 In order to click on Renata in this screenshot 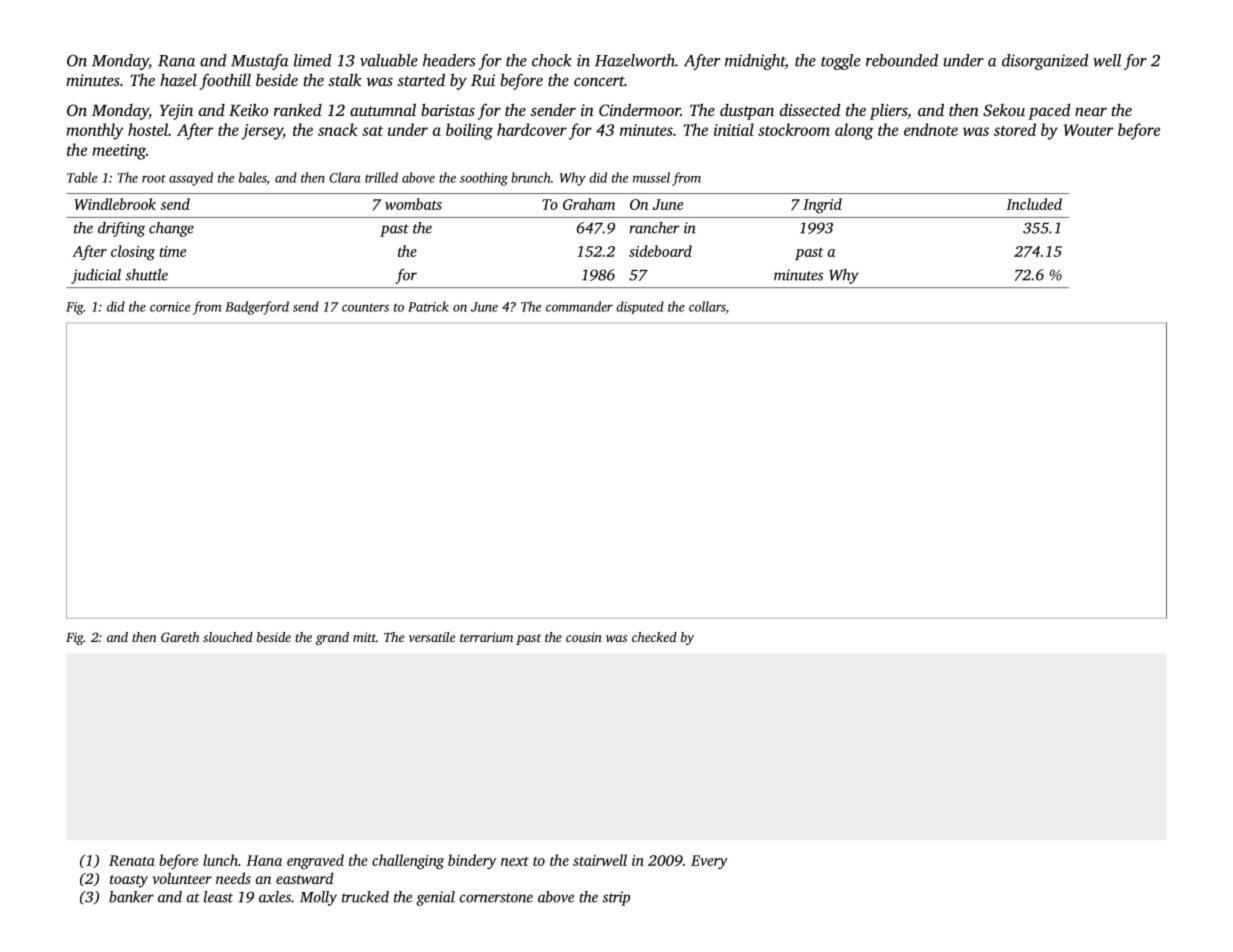, I will do `click(132, 860)`.
